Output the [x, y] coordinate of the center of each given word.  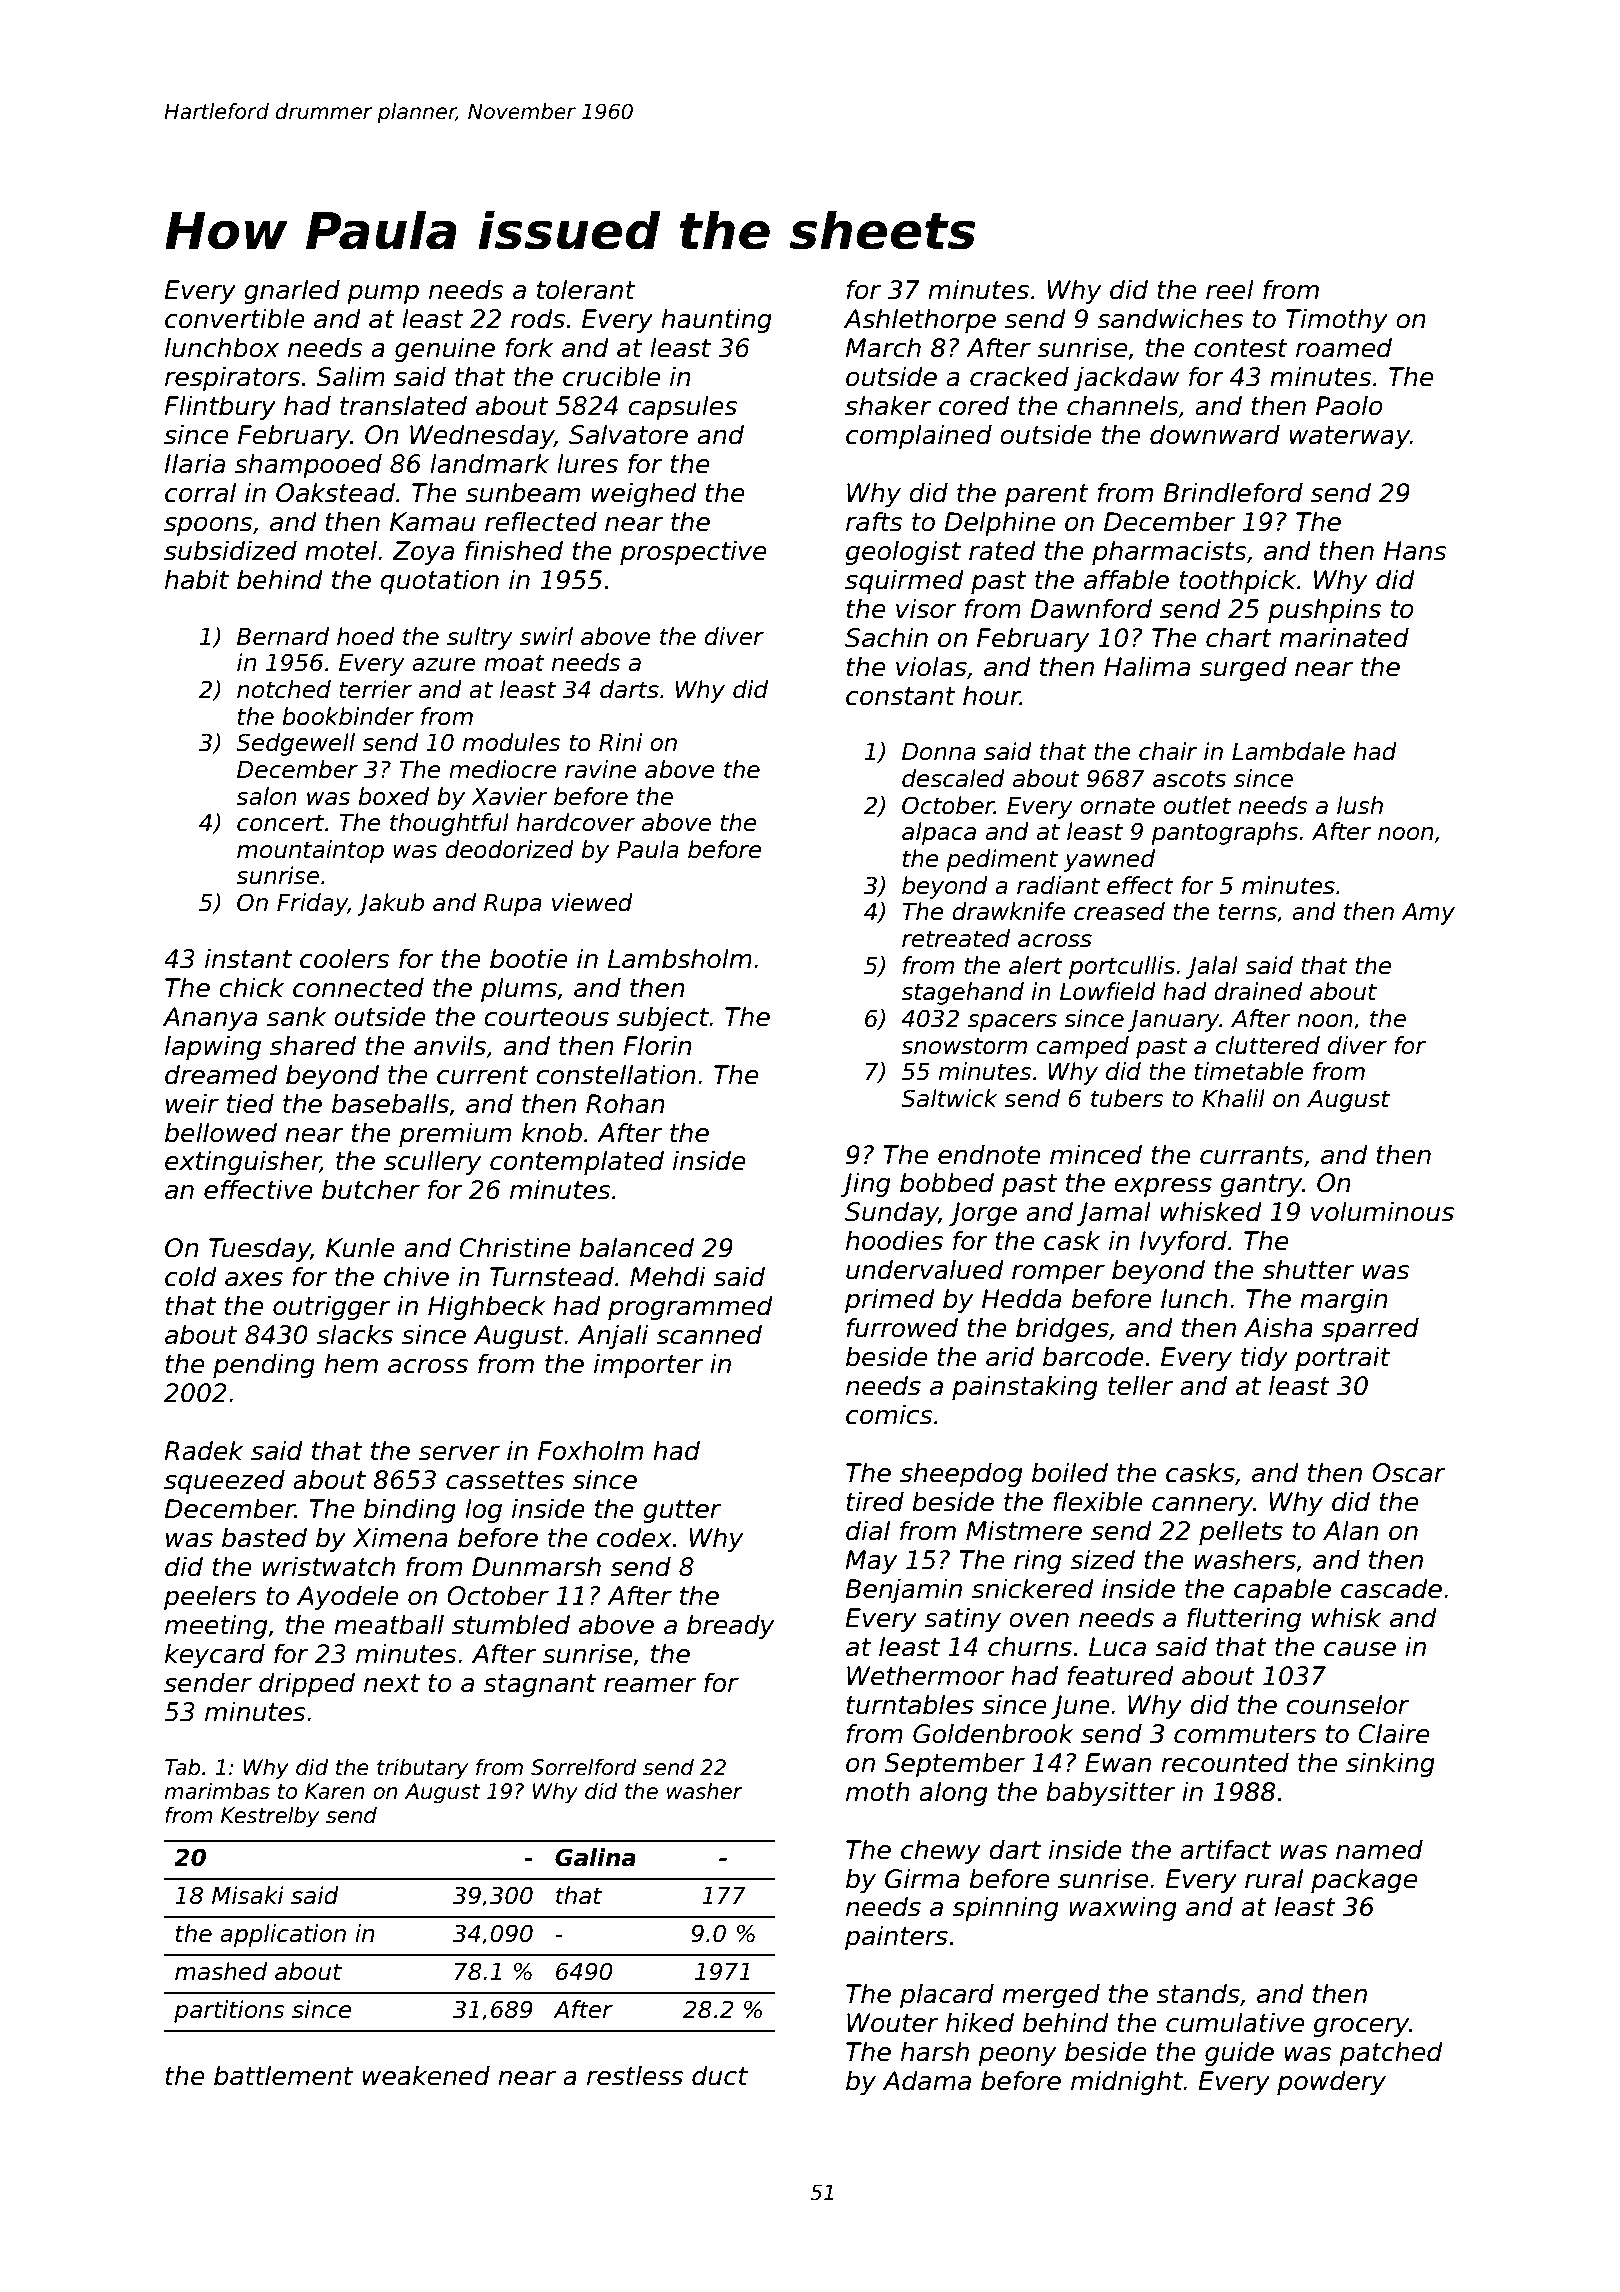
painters [896, 1937]
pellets [1241, 1532]
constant [900, 696]
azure [444, 665]
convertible [234, 318]
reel [1230, 289]
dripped [307, 1684]
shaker [888, 405]
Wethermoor [925, 1675]
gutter [682, 1511]
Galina [595, 1857]
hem [351, 1363]
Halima [1147, 666]
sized [1102, 1559]
